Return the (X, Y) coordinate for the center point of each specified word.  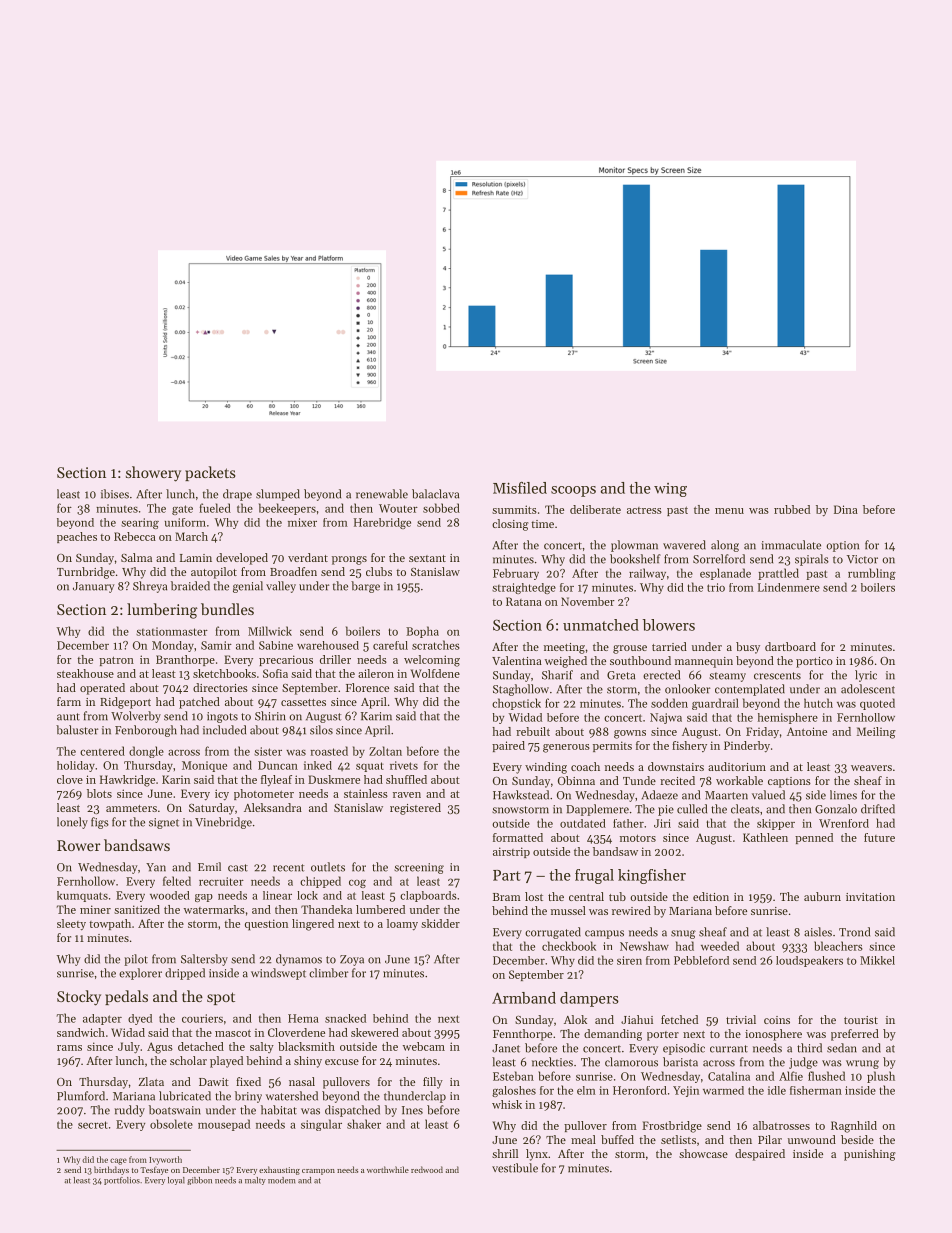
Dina (846, 509)
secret (93, 1125)
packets (210, 473)
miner (95, 909)
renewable (382, 494)
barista (680, 1062)
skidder (440, 923)
